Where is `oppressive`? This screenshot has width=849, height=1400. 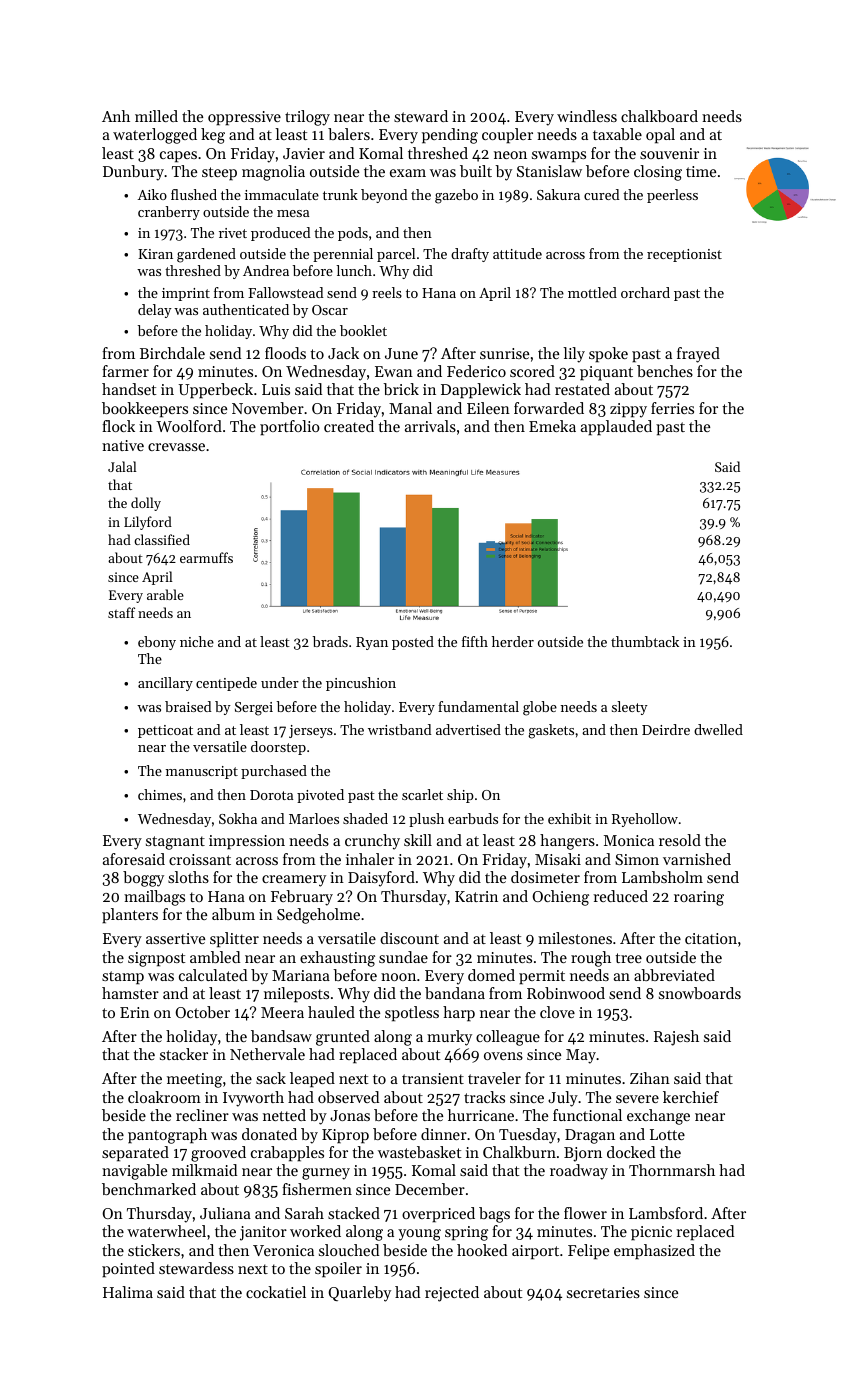
oppressive is located at coordinates (244, 118).
